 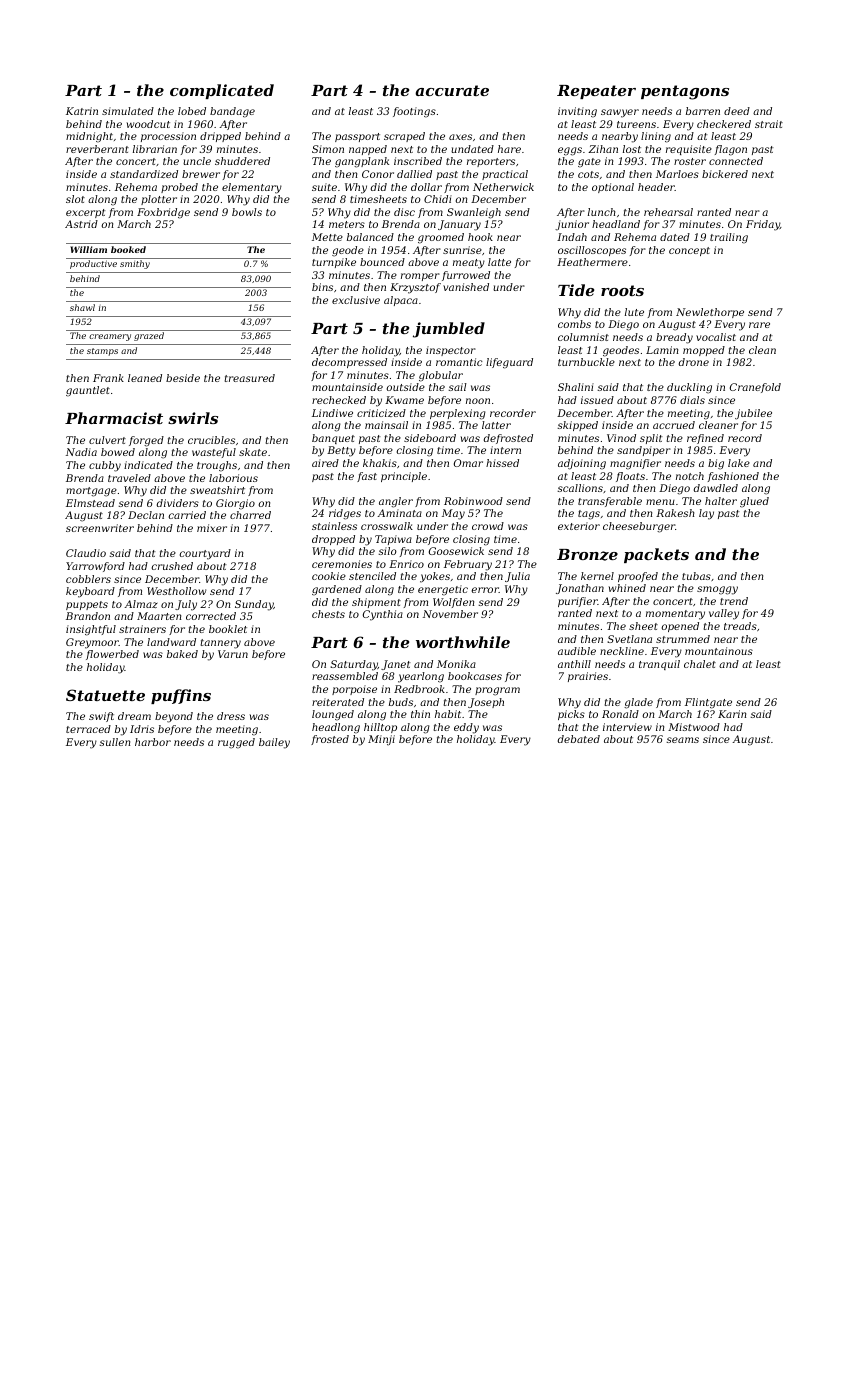 What do you see at coordinates (592, 251) in the document?
I see `oscilloscopes` at bounding box center [592, 251].
